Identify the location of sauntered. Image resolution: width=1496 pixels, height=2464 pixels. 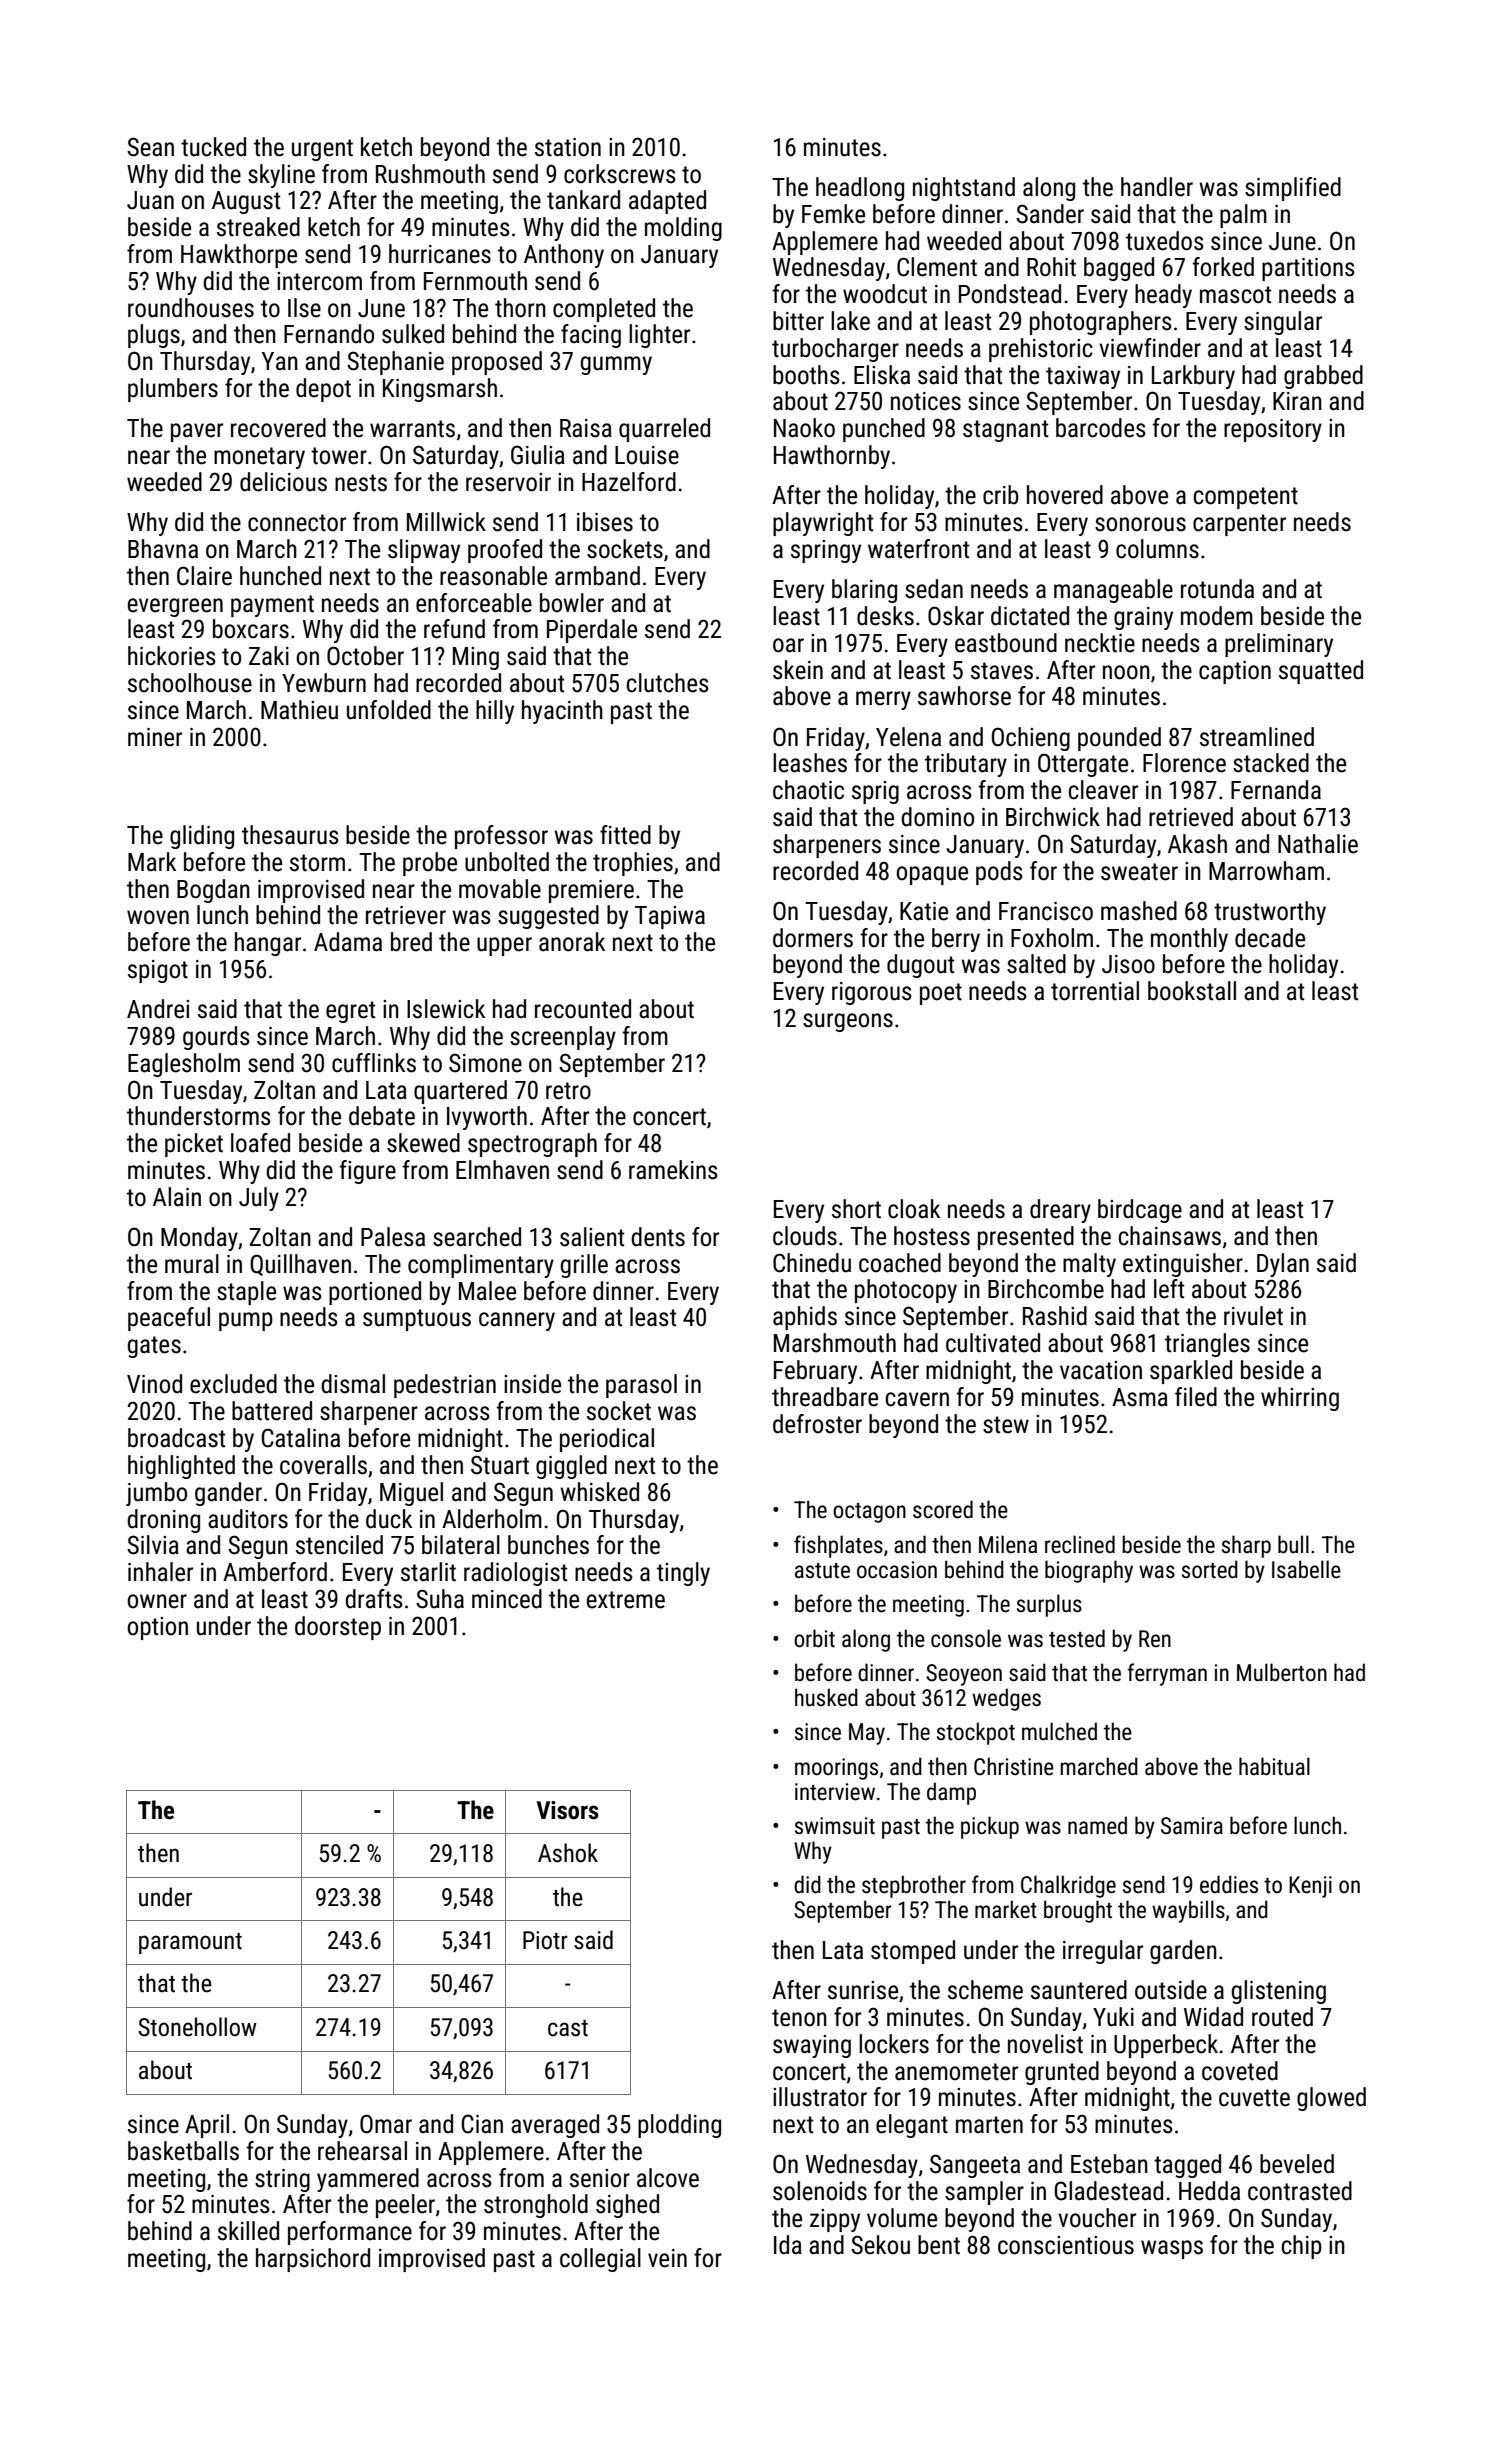
(1079, 1990).
